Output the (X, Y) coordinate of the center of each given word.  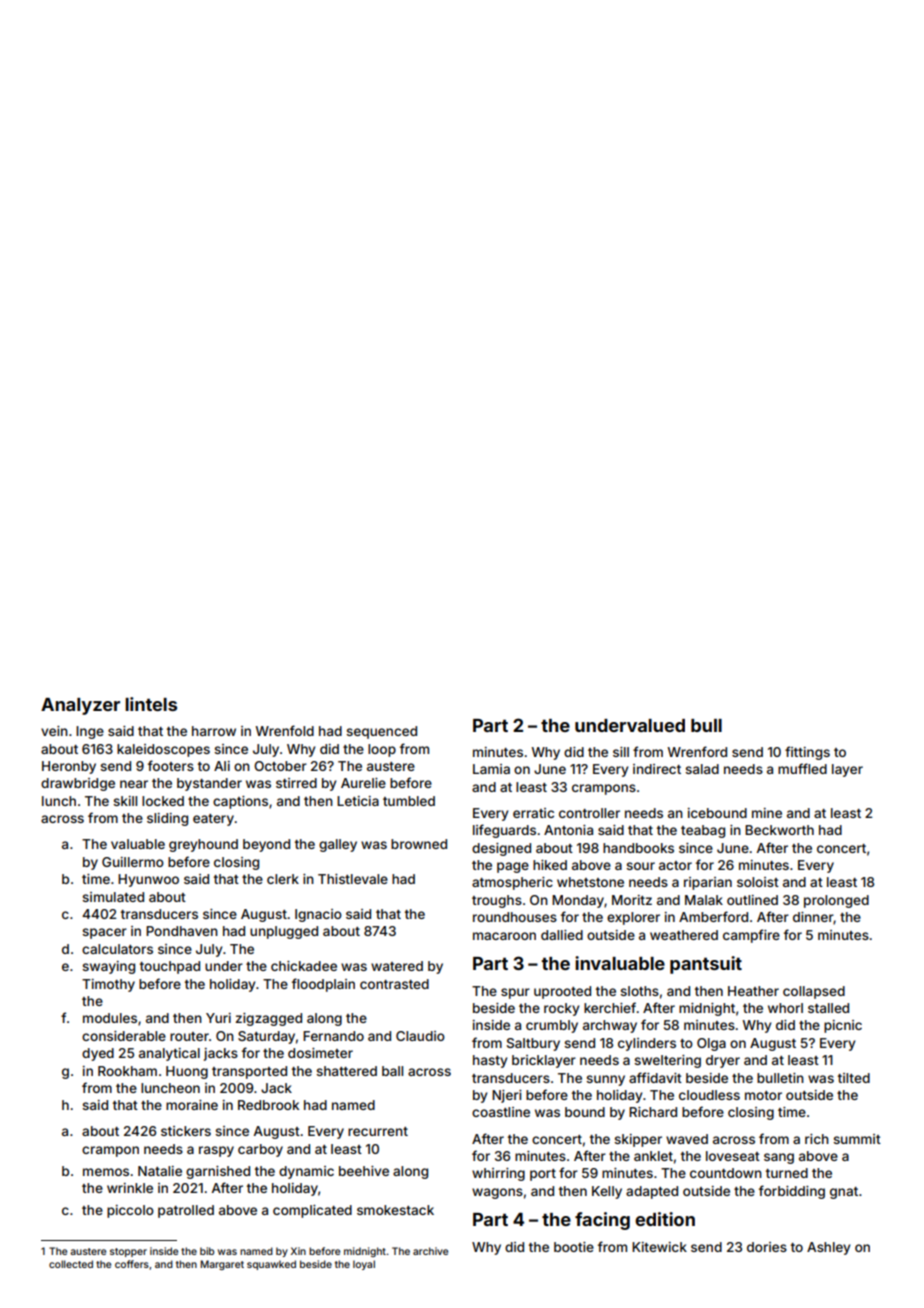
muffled (802, 768)
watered (397, 966)
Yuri (218, 1018)
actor (675, 865)
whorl (785, 1008)
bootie (574, 1247)
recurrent (378, 1131)
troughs (497, 901)
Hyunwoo (148, 880)
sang (779, 1158)
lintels (151, 704)
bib (207, 1251)
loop (382, 750)
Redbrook (268, 1105)
